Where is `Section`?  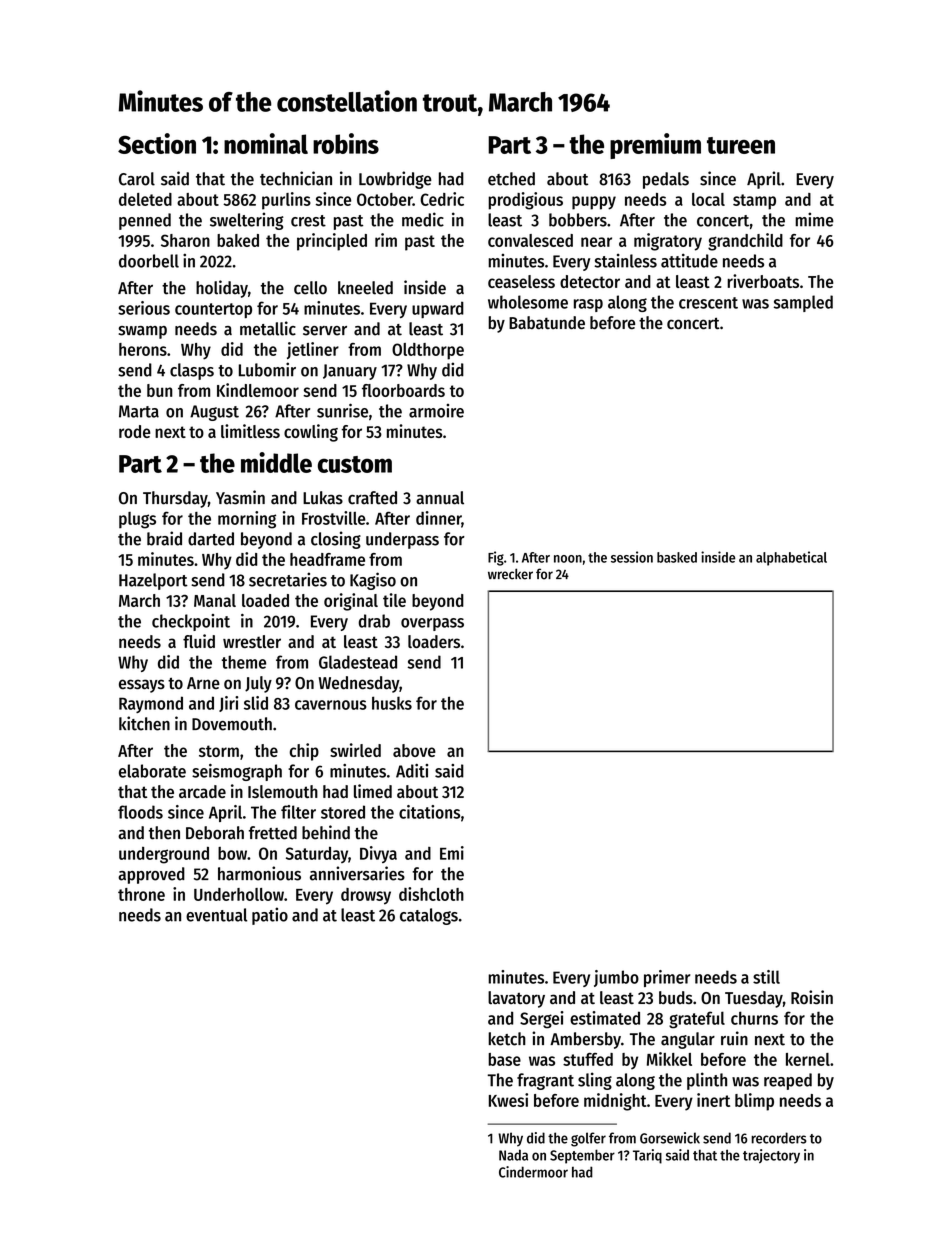
Section is located at coordinates (157, 143).
